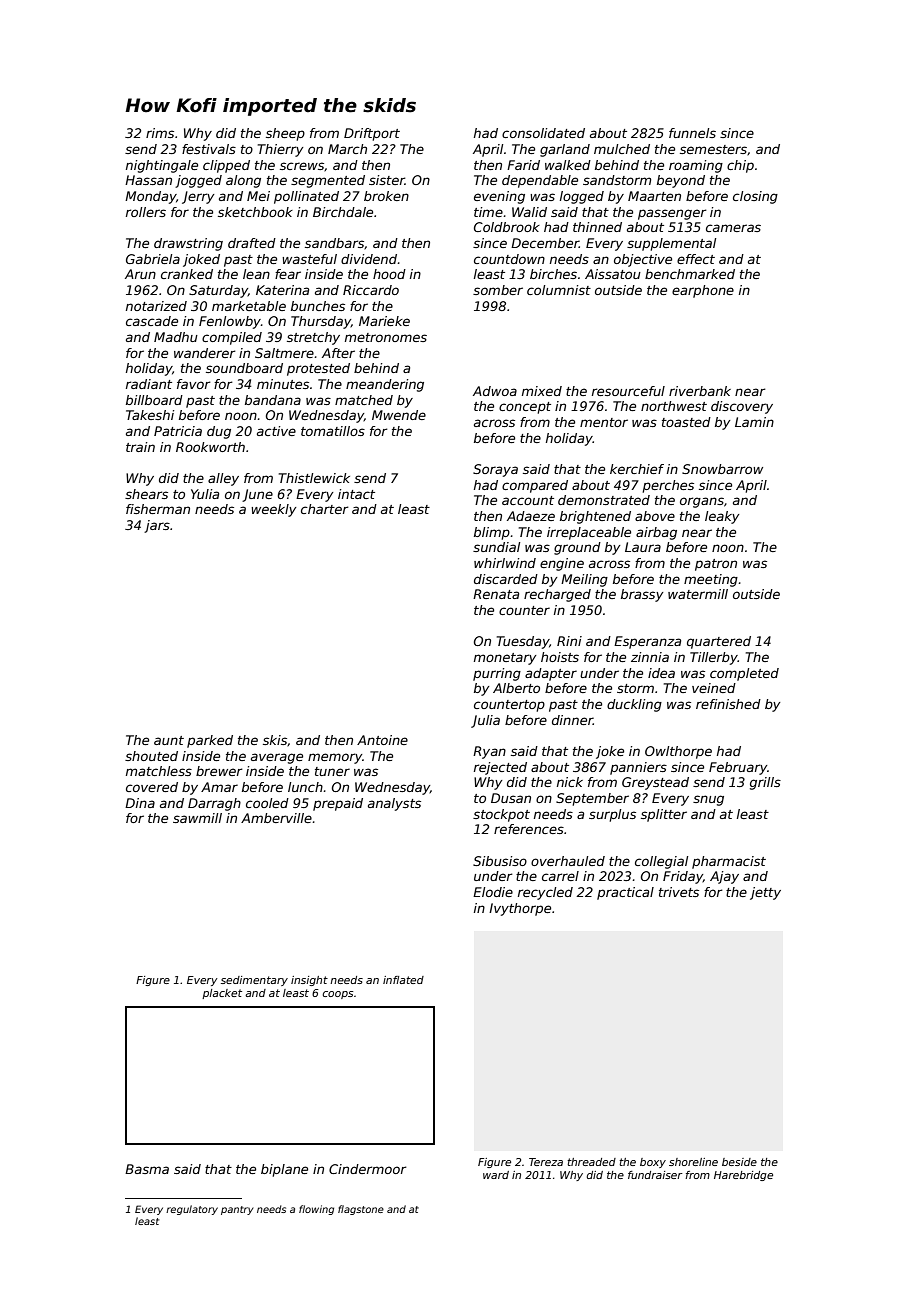 The height and width of the document is (1316, 908). Describe the element at coordinates (386, 337) in the document. I see `metronomes` at that location.
